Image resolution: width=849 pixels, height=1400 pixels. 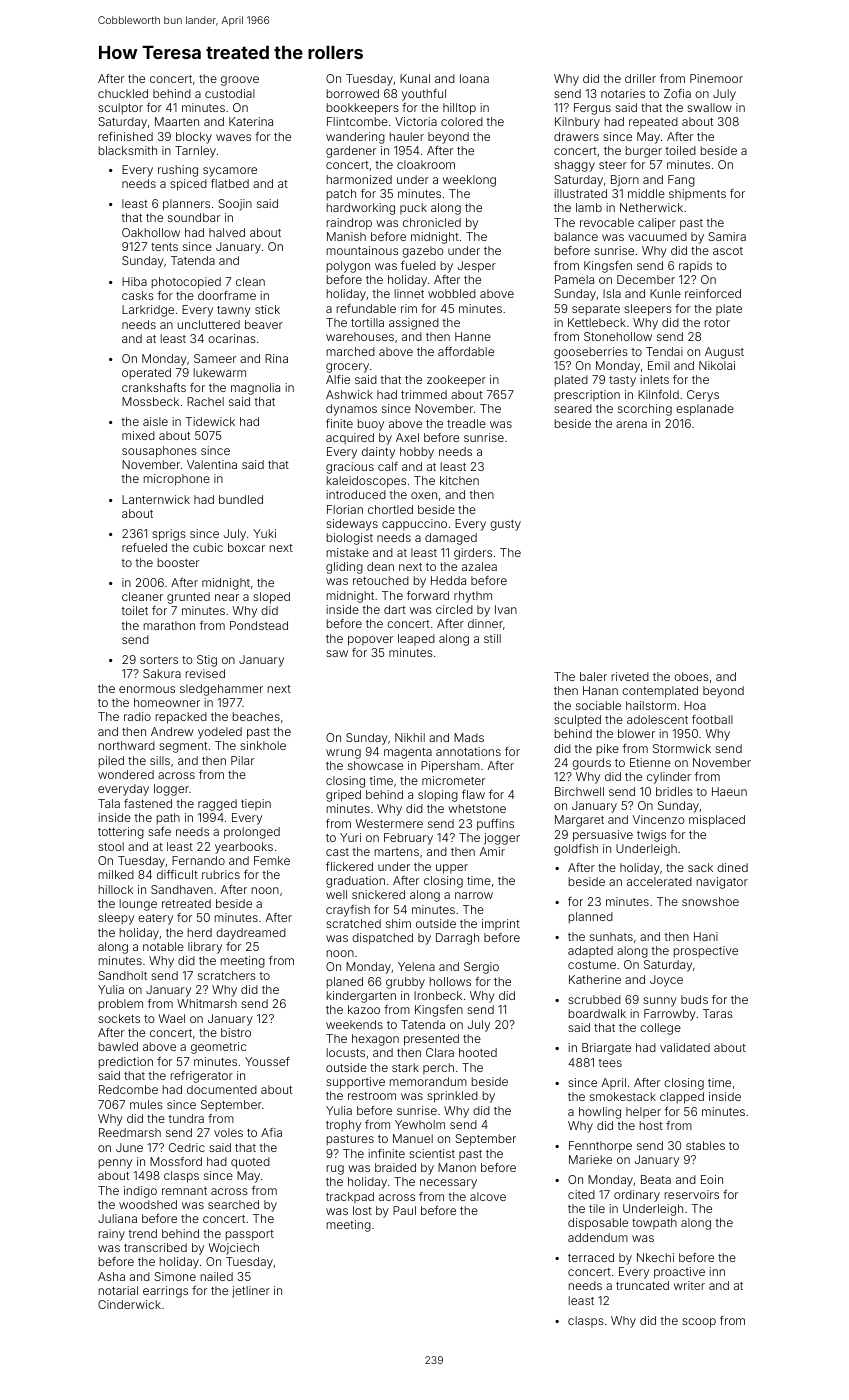 What do you see at coordinates (611, 936) in the screenshot?
I see `sunhats` at bounding box center [611, 936].
